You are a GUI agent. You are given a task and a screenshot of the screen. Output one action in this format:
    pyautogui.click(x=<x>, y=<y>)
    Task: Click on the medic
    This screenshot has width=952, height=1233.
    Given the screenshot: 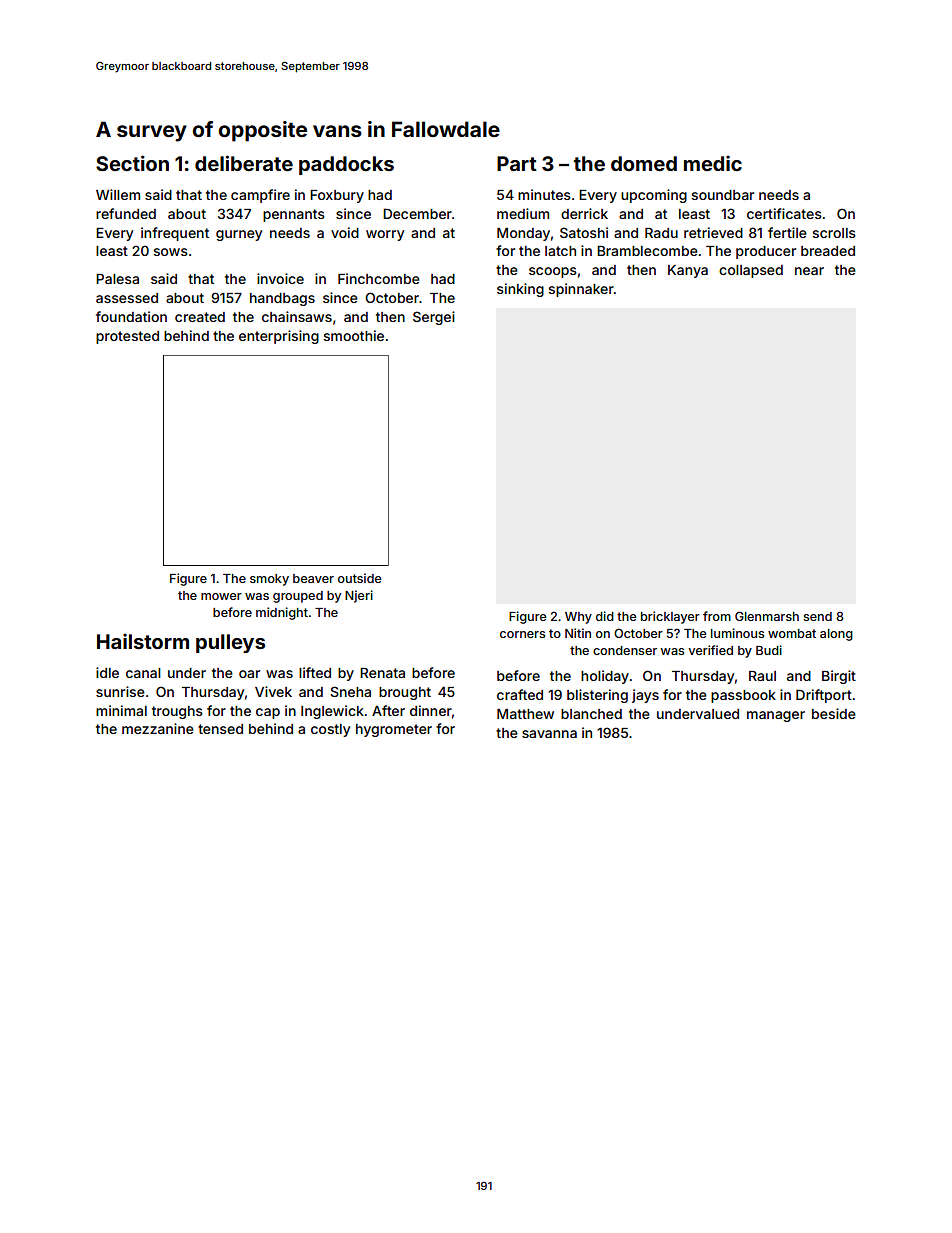 What is the action you would take?
    pyautogui.click(x=713, y=163)
